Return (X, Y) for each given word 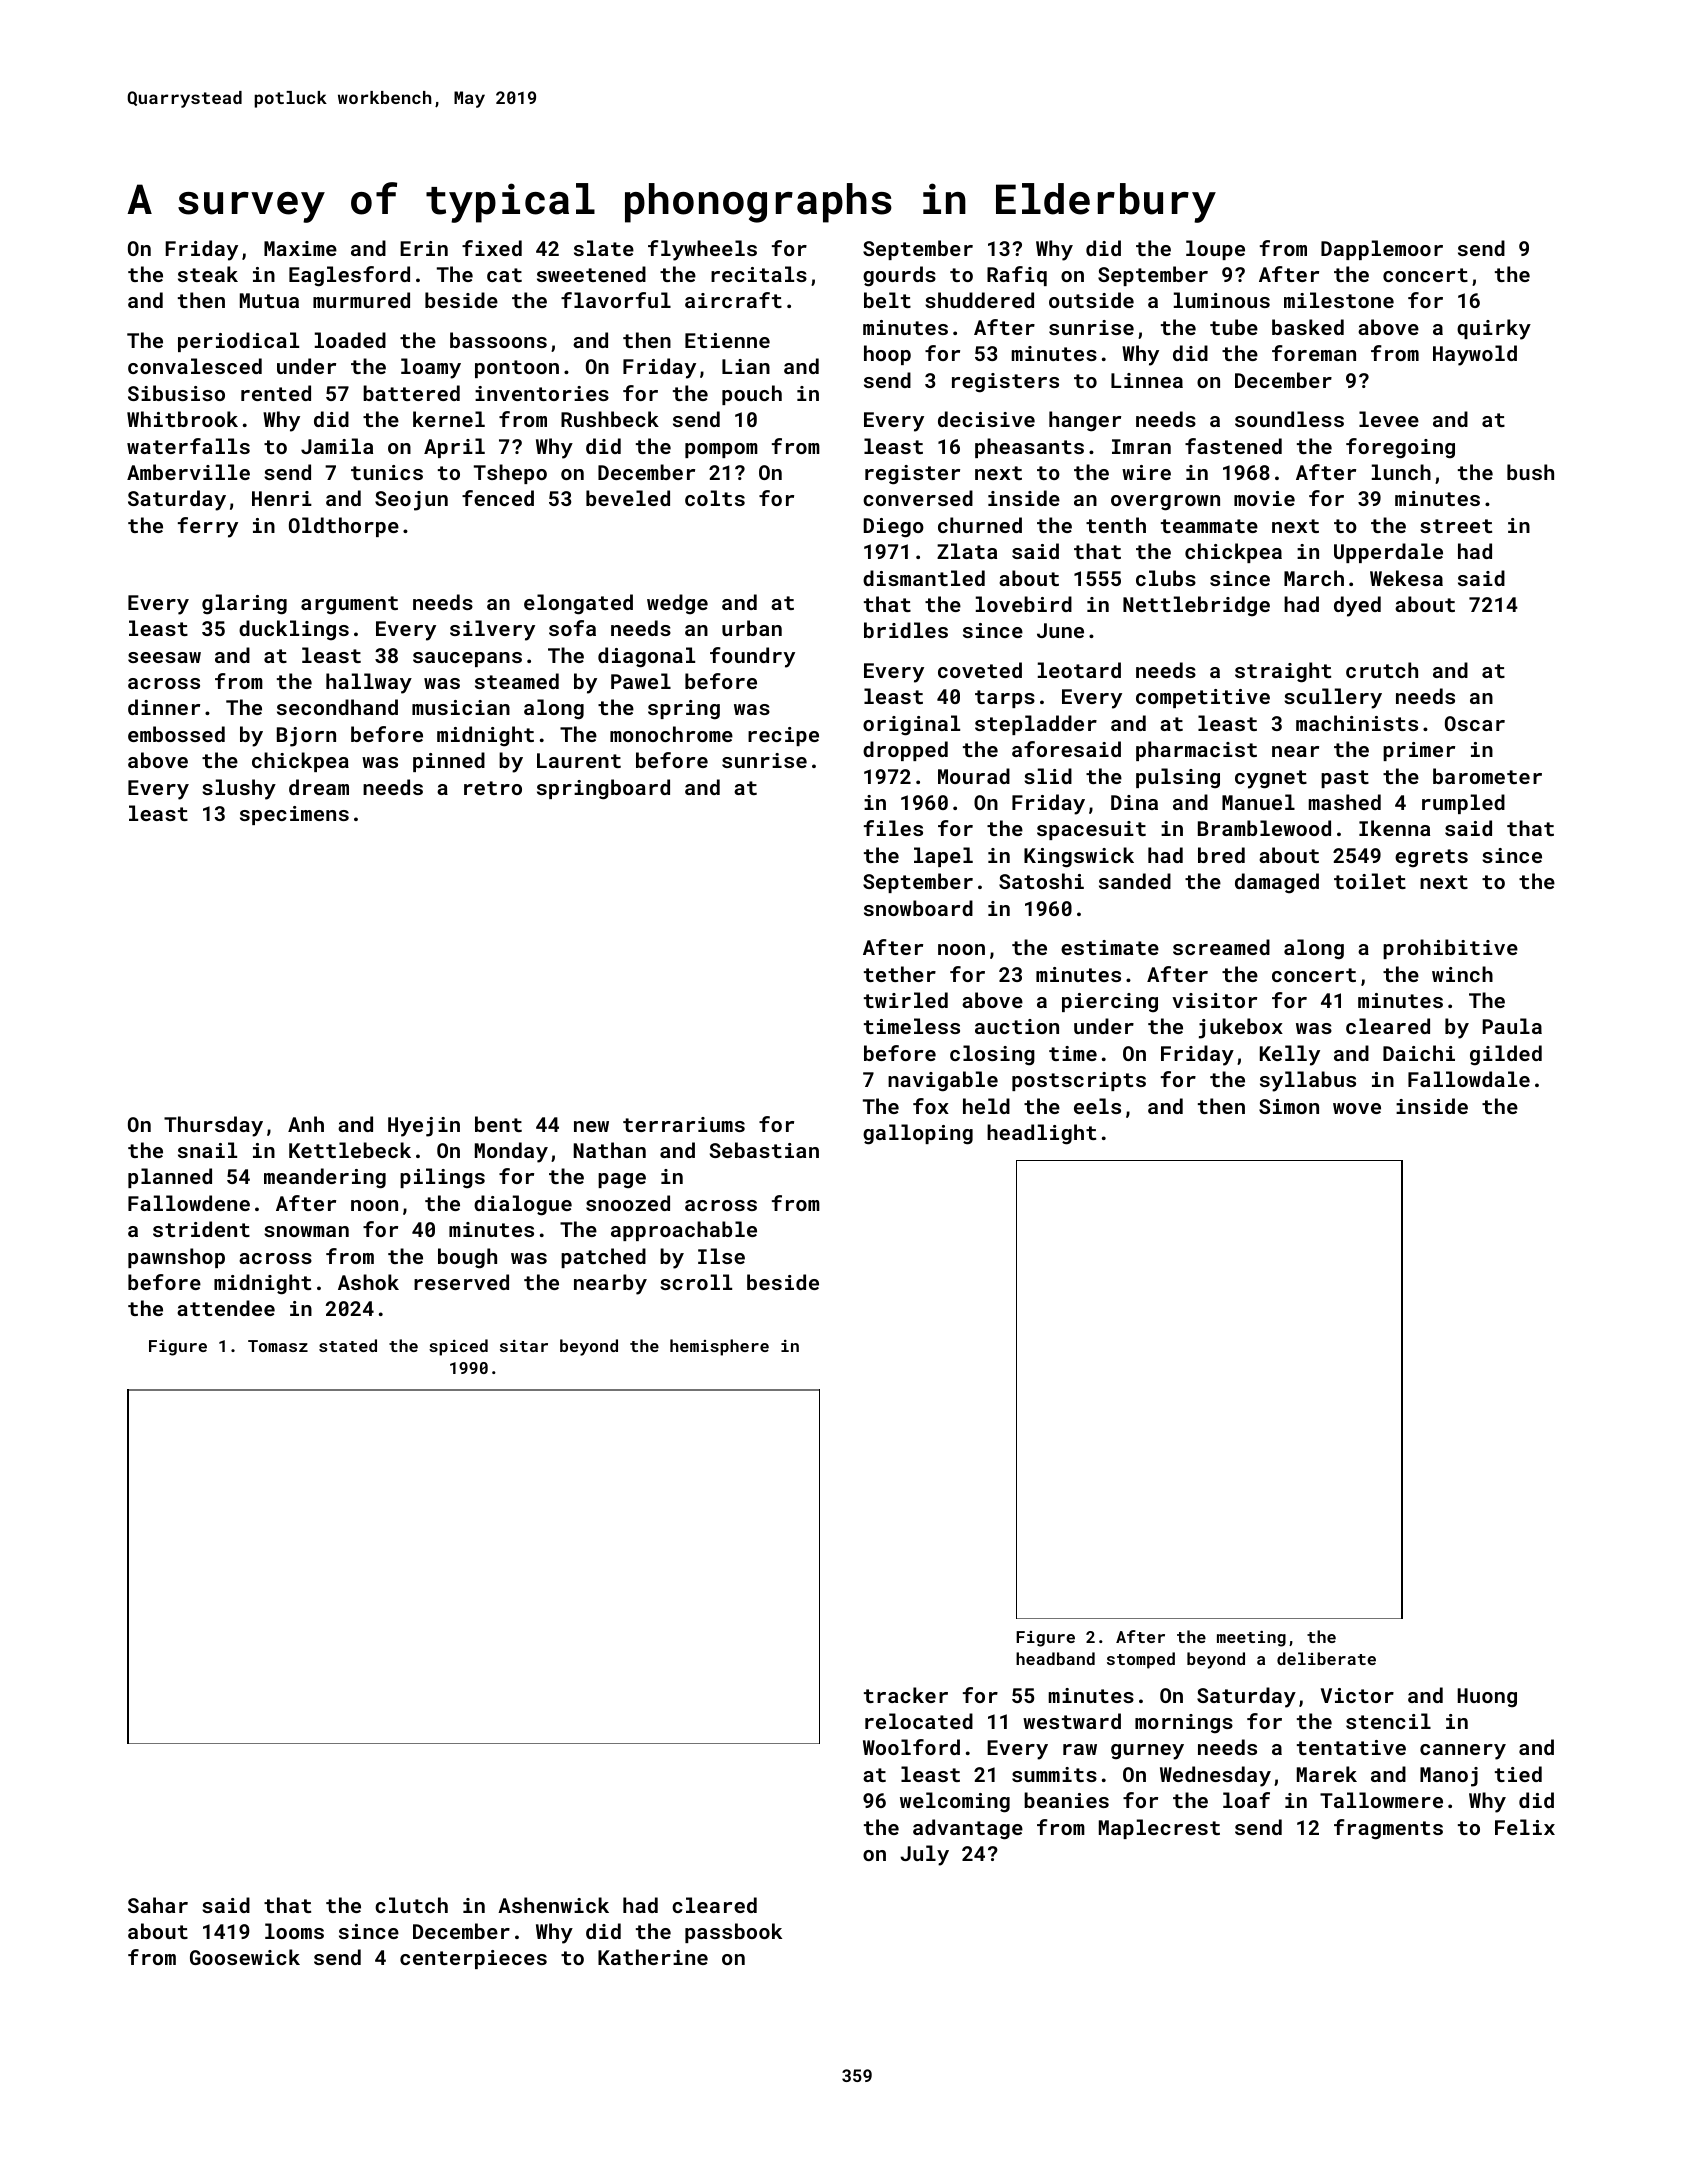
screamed (1221, 947)
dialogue (523, 1205)
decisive (986, 419)
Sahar (158, 1905)
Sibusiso (176, 393)
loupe (1215, 250)
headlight (1041, 1134)
